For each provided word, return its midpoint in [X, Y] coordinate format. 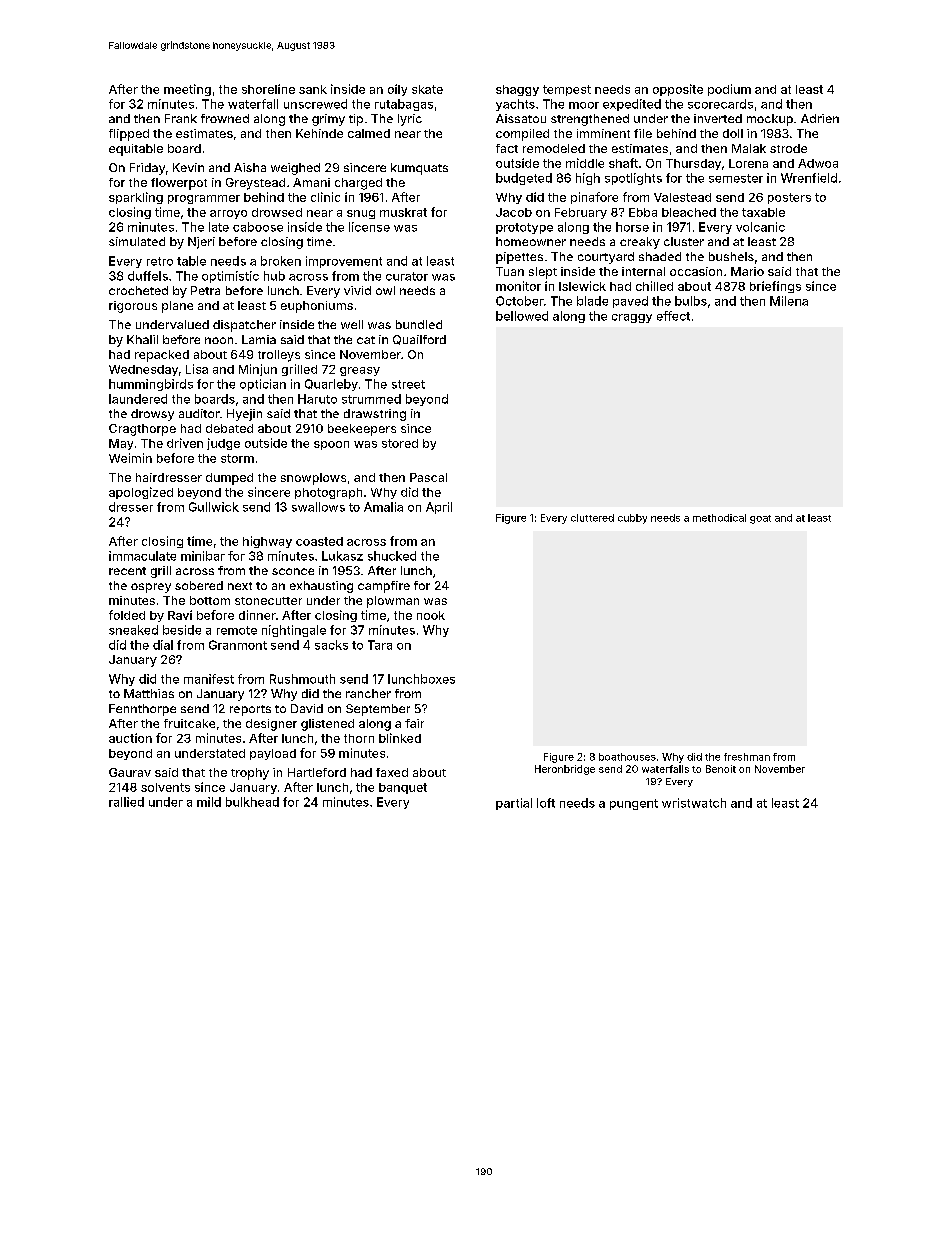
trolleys [279, 356]
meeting [187, 90]
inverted [718, 118]
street [408, 384]
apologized [141, 493]
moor [584, 105]
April [439, 508]
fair [414, 723]
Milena [789, 301]
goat [760, 519]
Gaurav [130, 772]
